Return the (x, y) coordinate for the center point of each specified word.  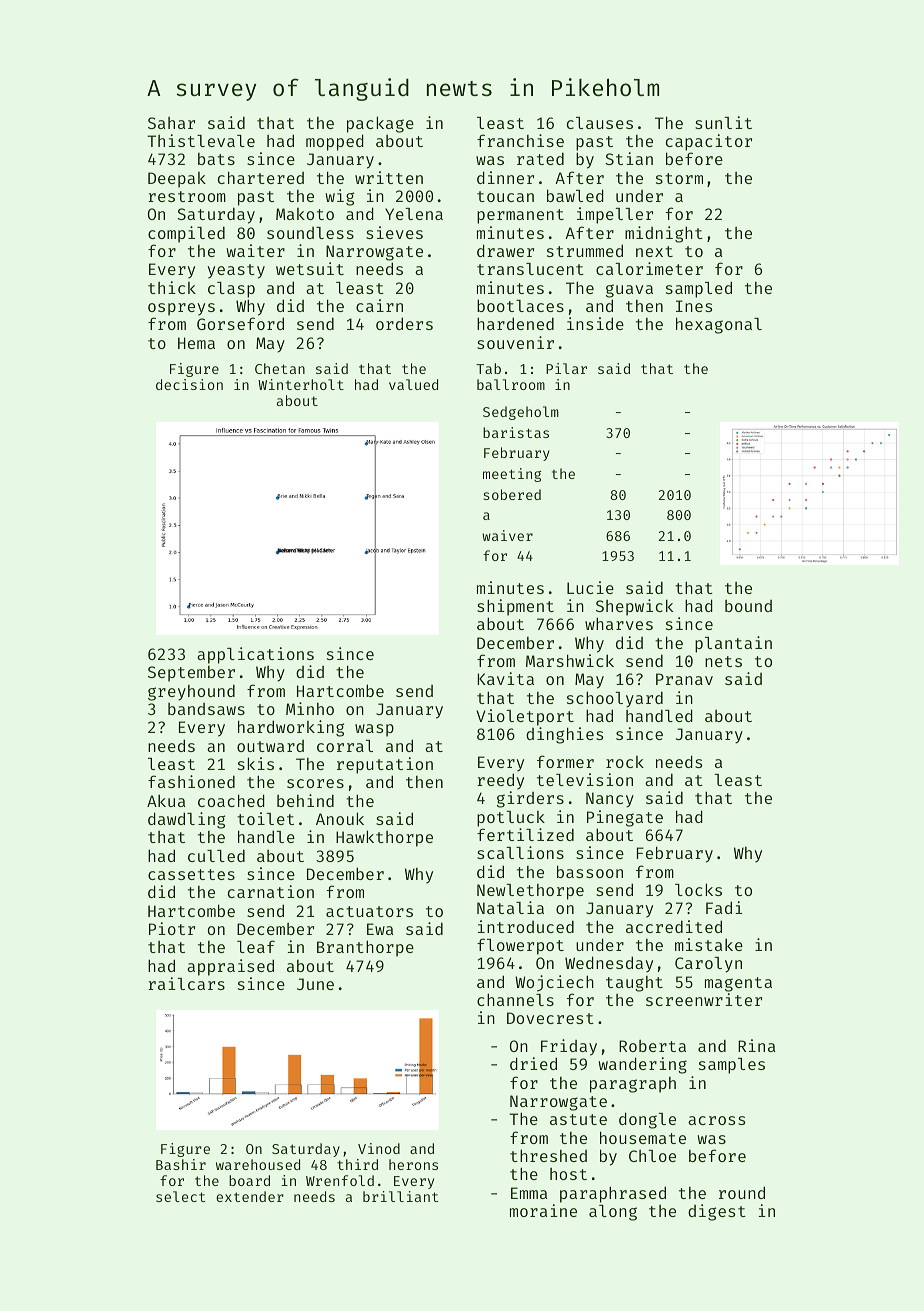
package (380, 124)
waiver (507, 535)
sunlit (723, 122)
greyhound (191, 692)
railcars (186, 983)
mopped (335, 142)
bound (748, 605)
